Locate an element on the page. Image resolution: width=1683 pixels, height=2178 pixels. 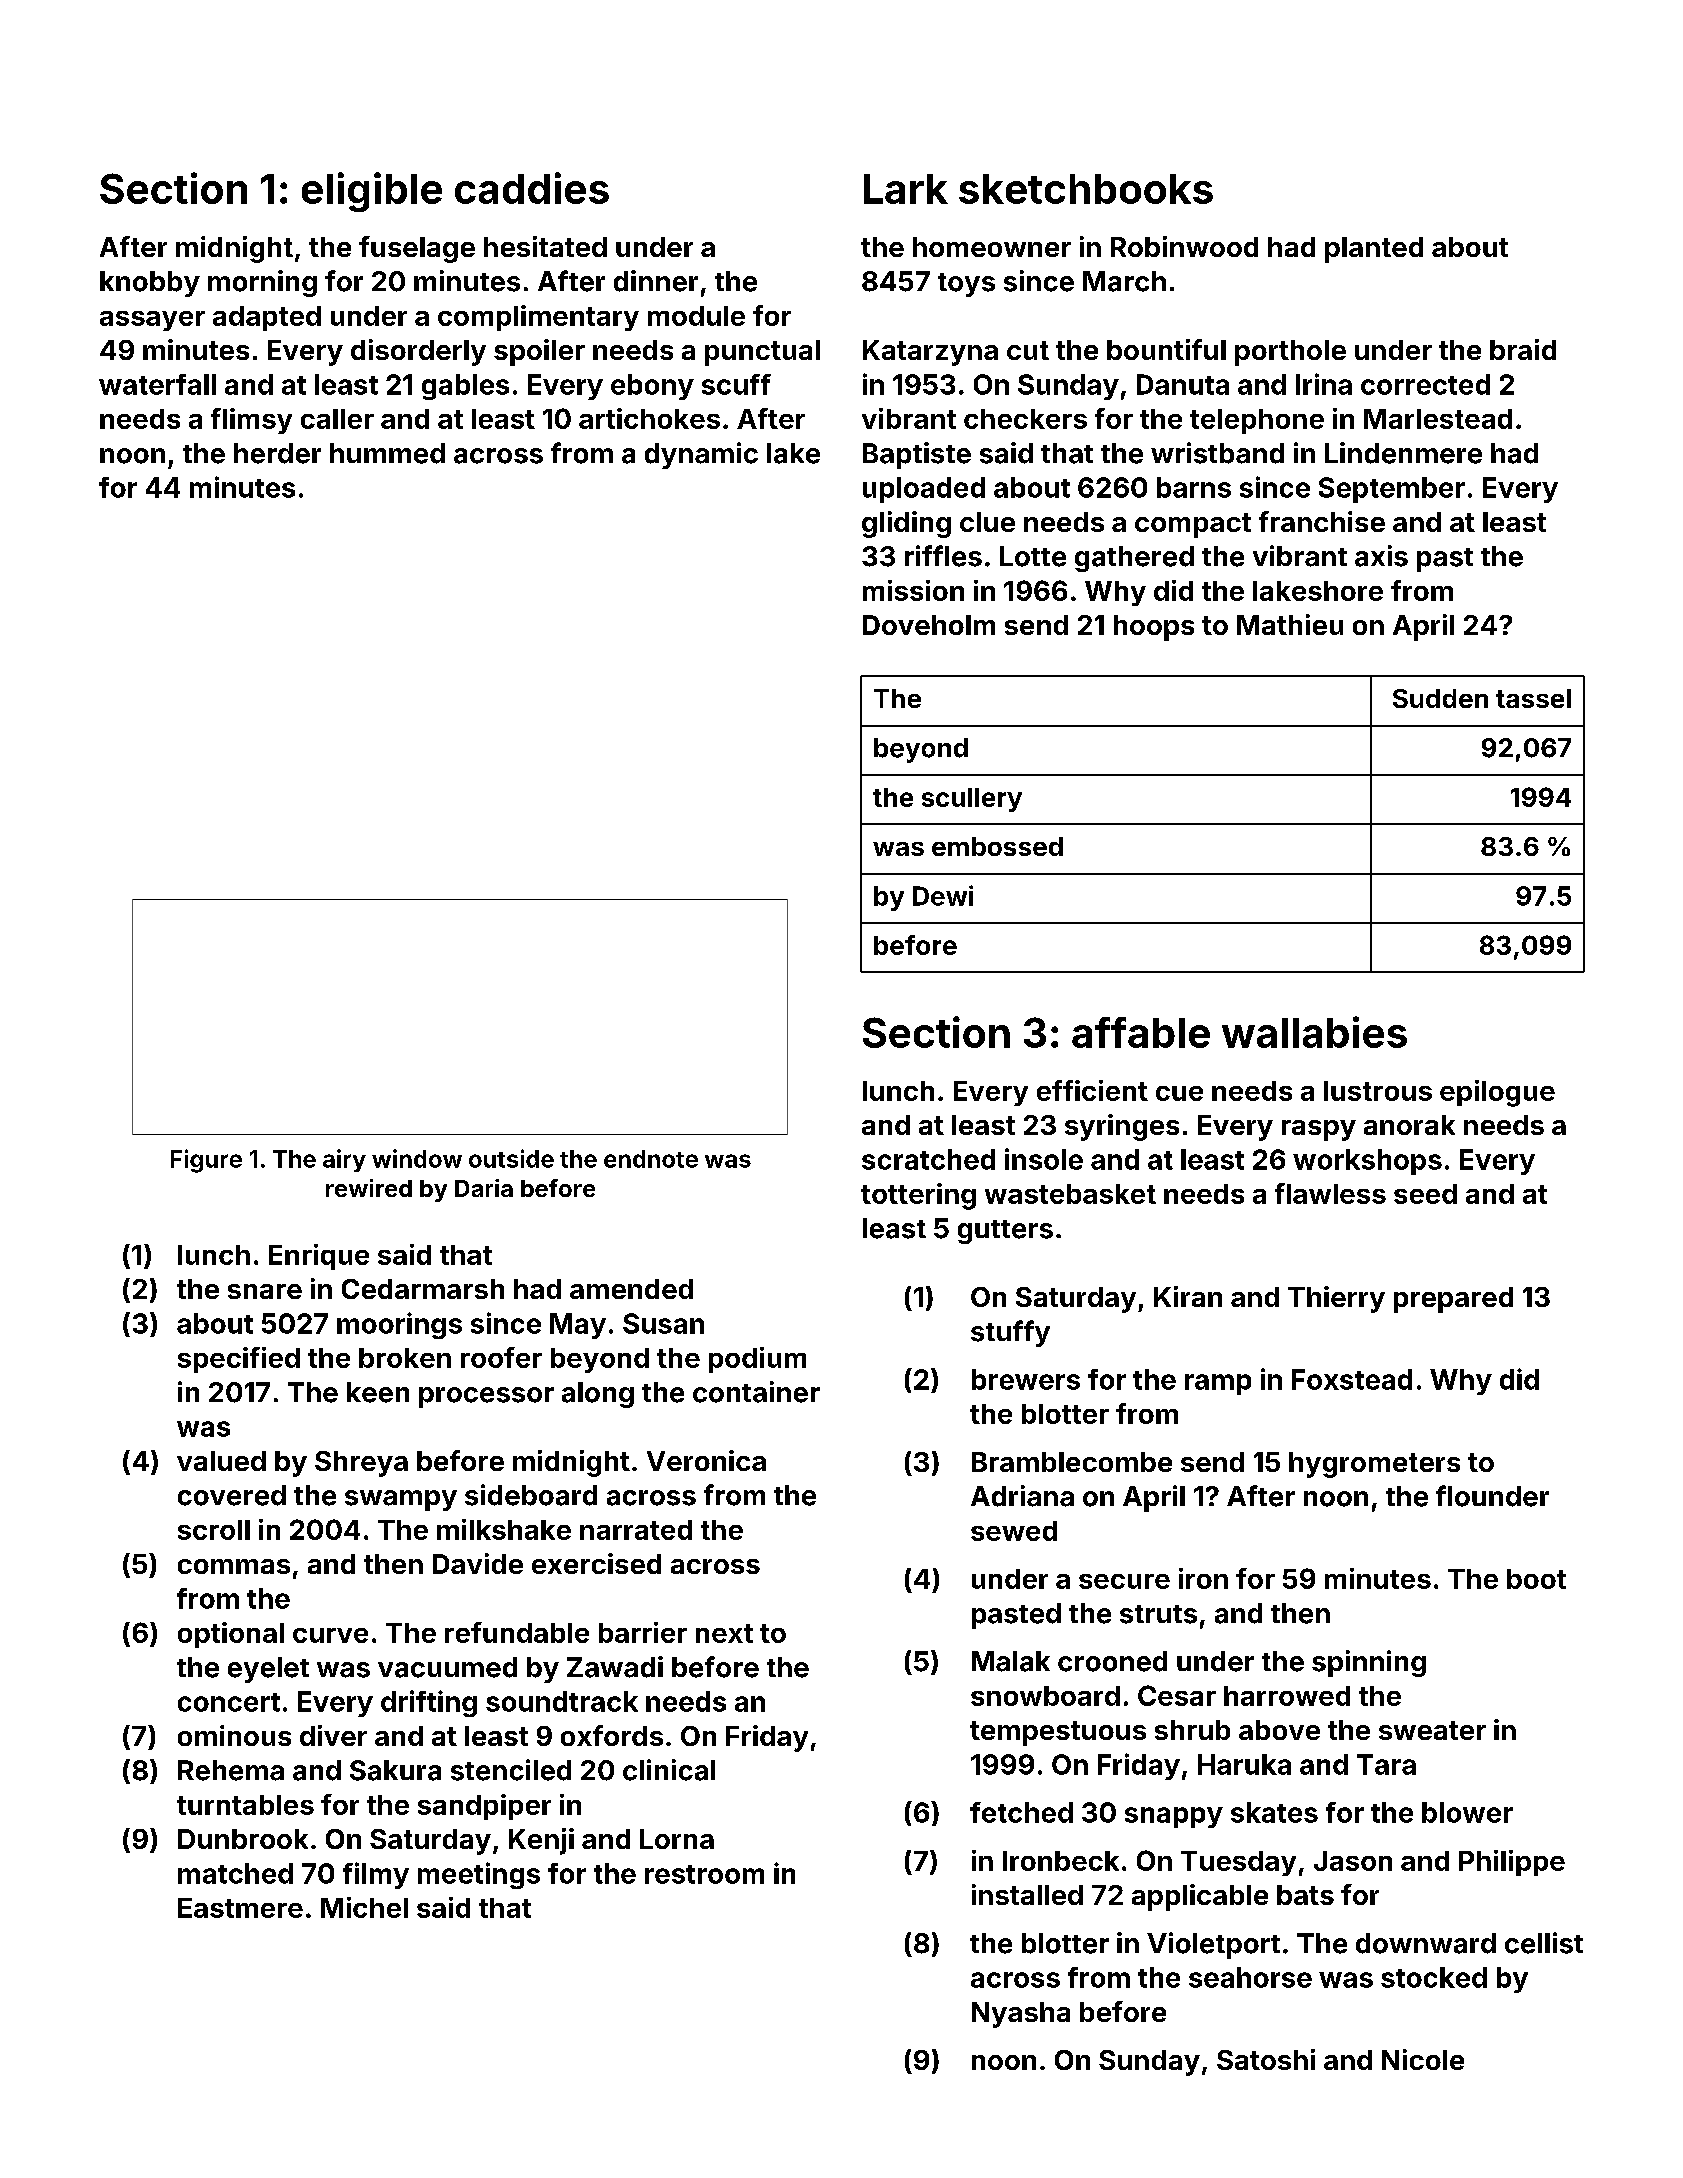
stenciled is located at coordinates (511, 1770).
